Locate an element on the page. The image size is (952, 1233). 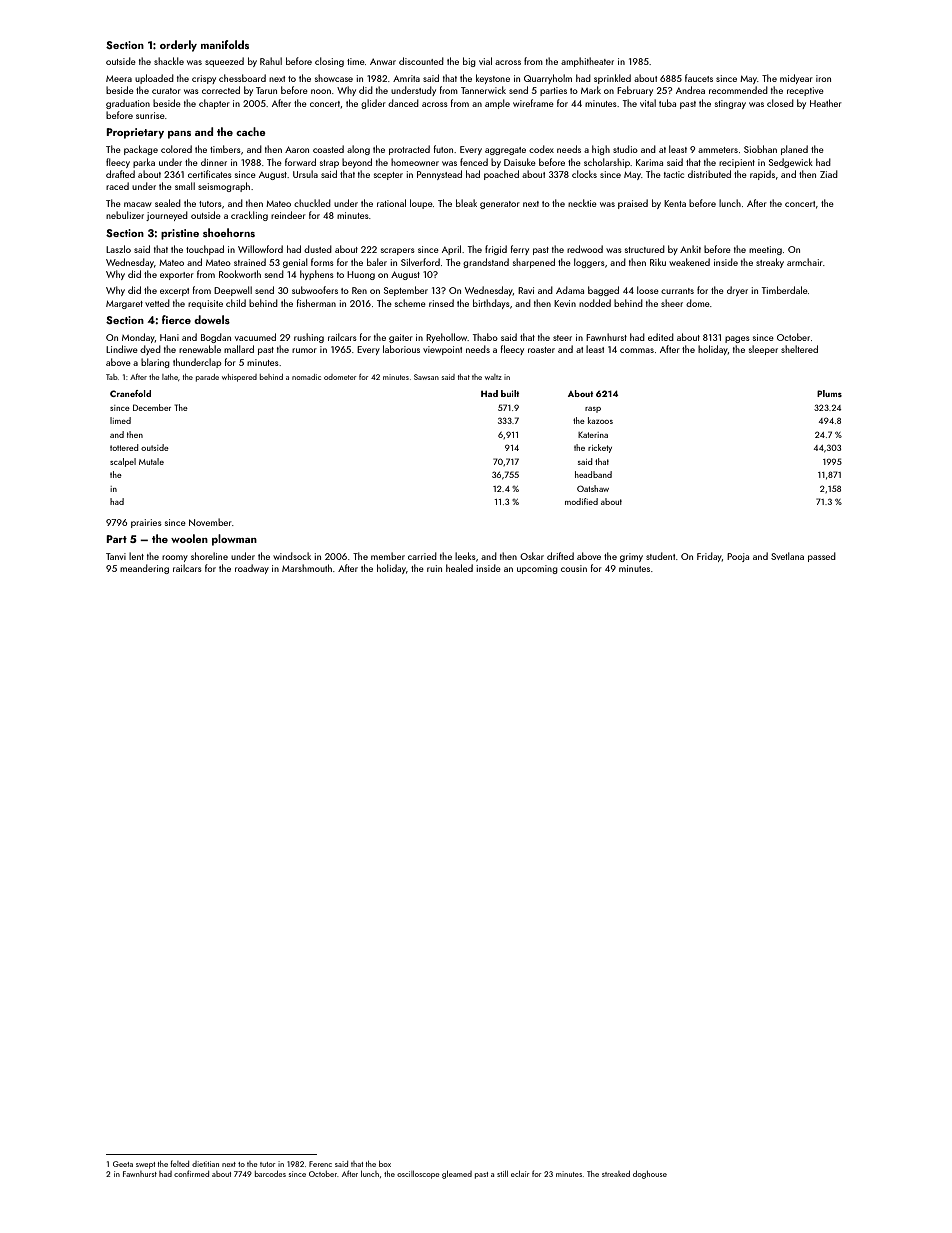
sheer is located at coordinates (672, 303).
